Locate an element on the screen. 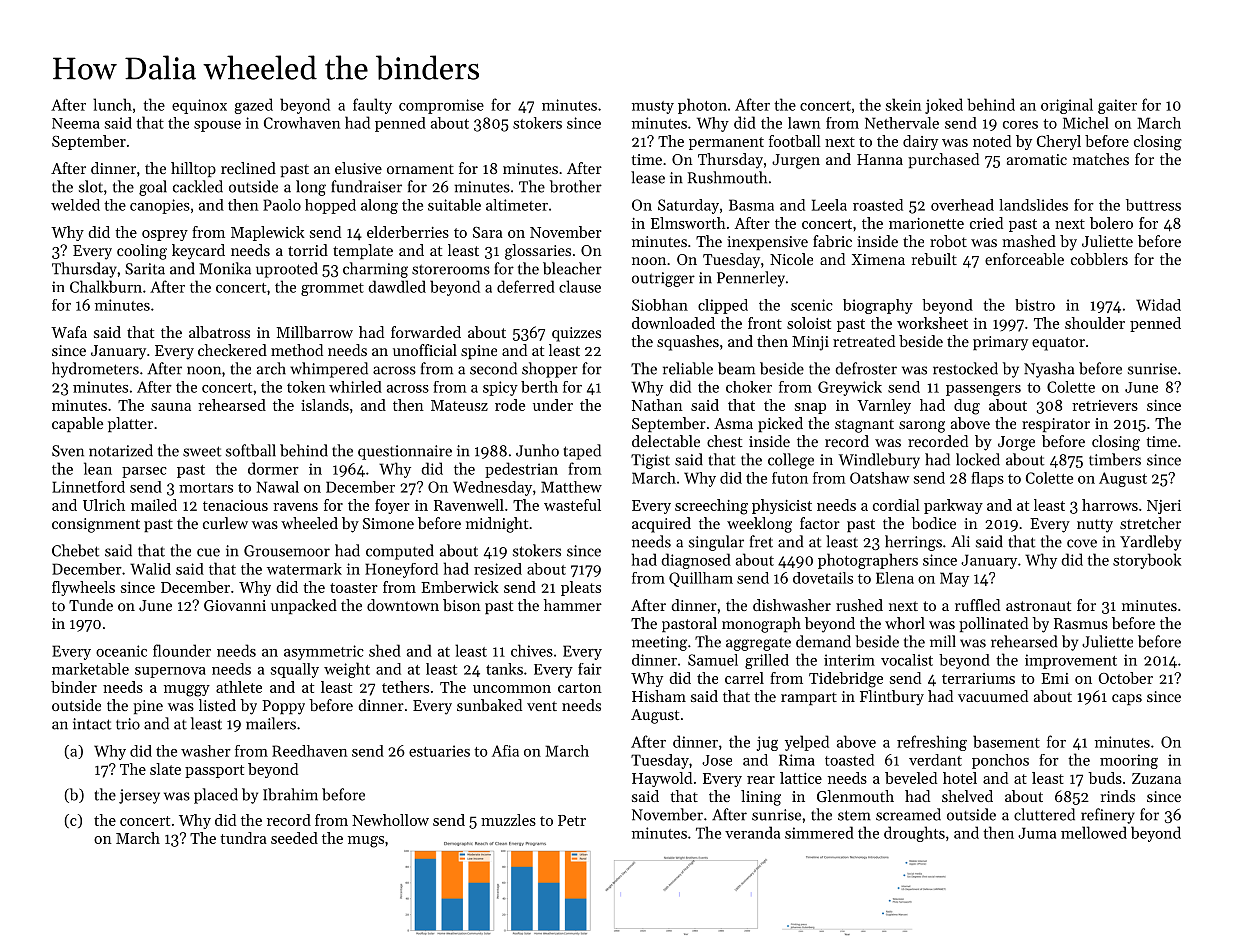 Image resolution: width=1233 pixels, height=952 pixels. faulty is located at coordinates (372, 106).
